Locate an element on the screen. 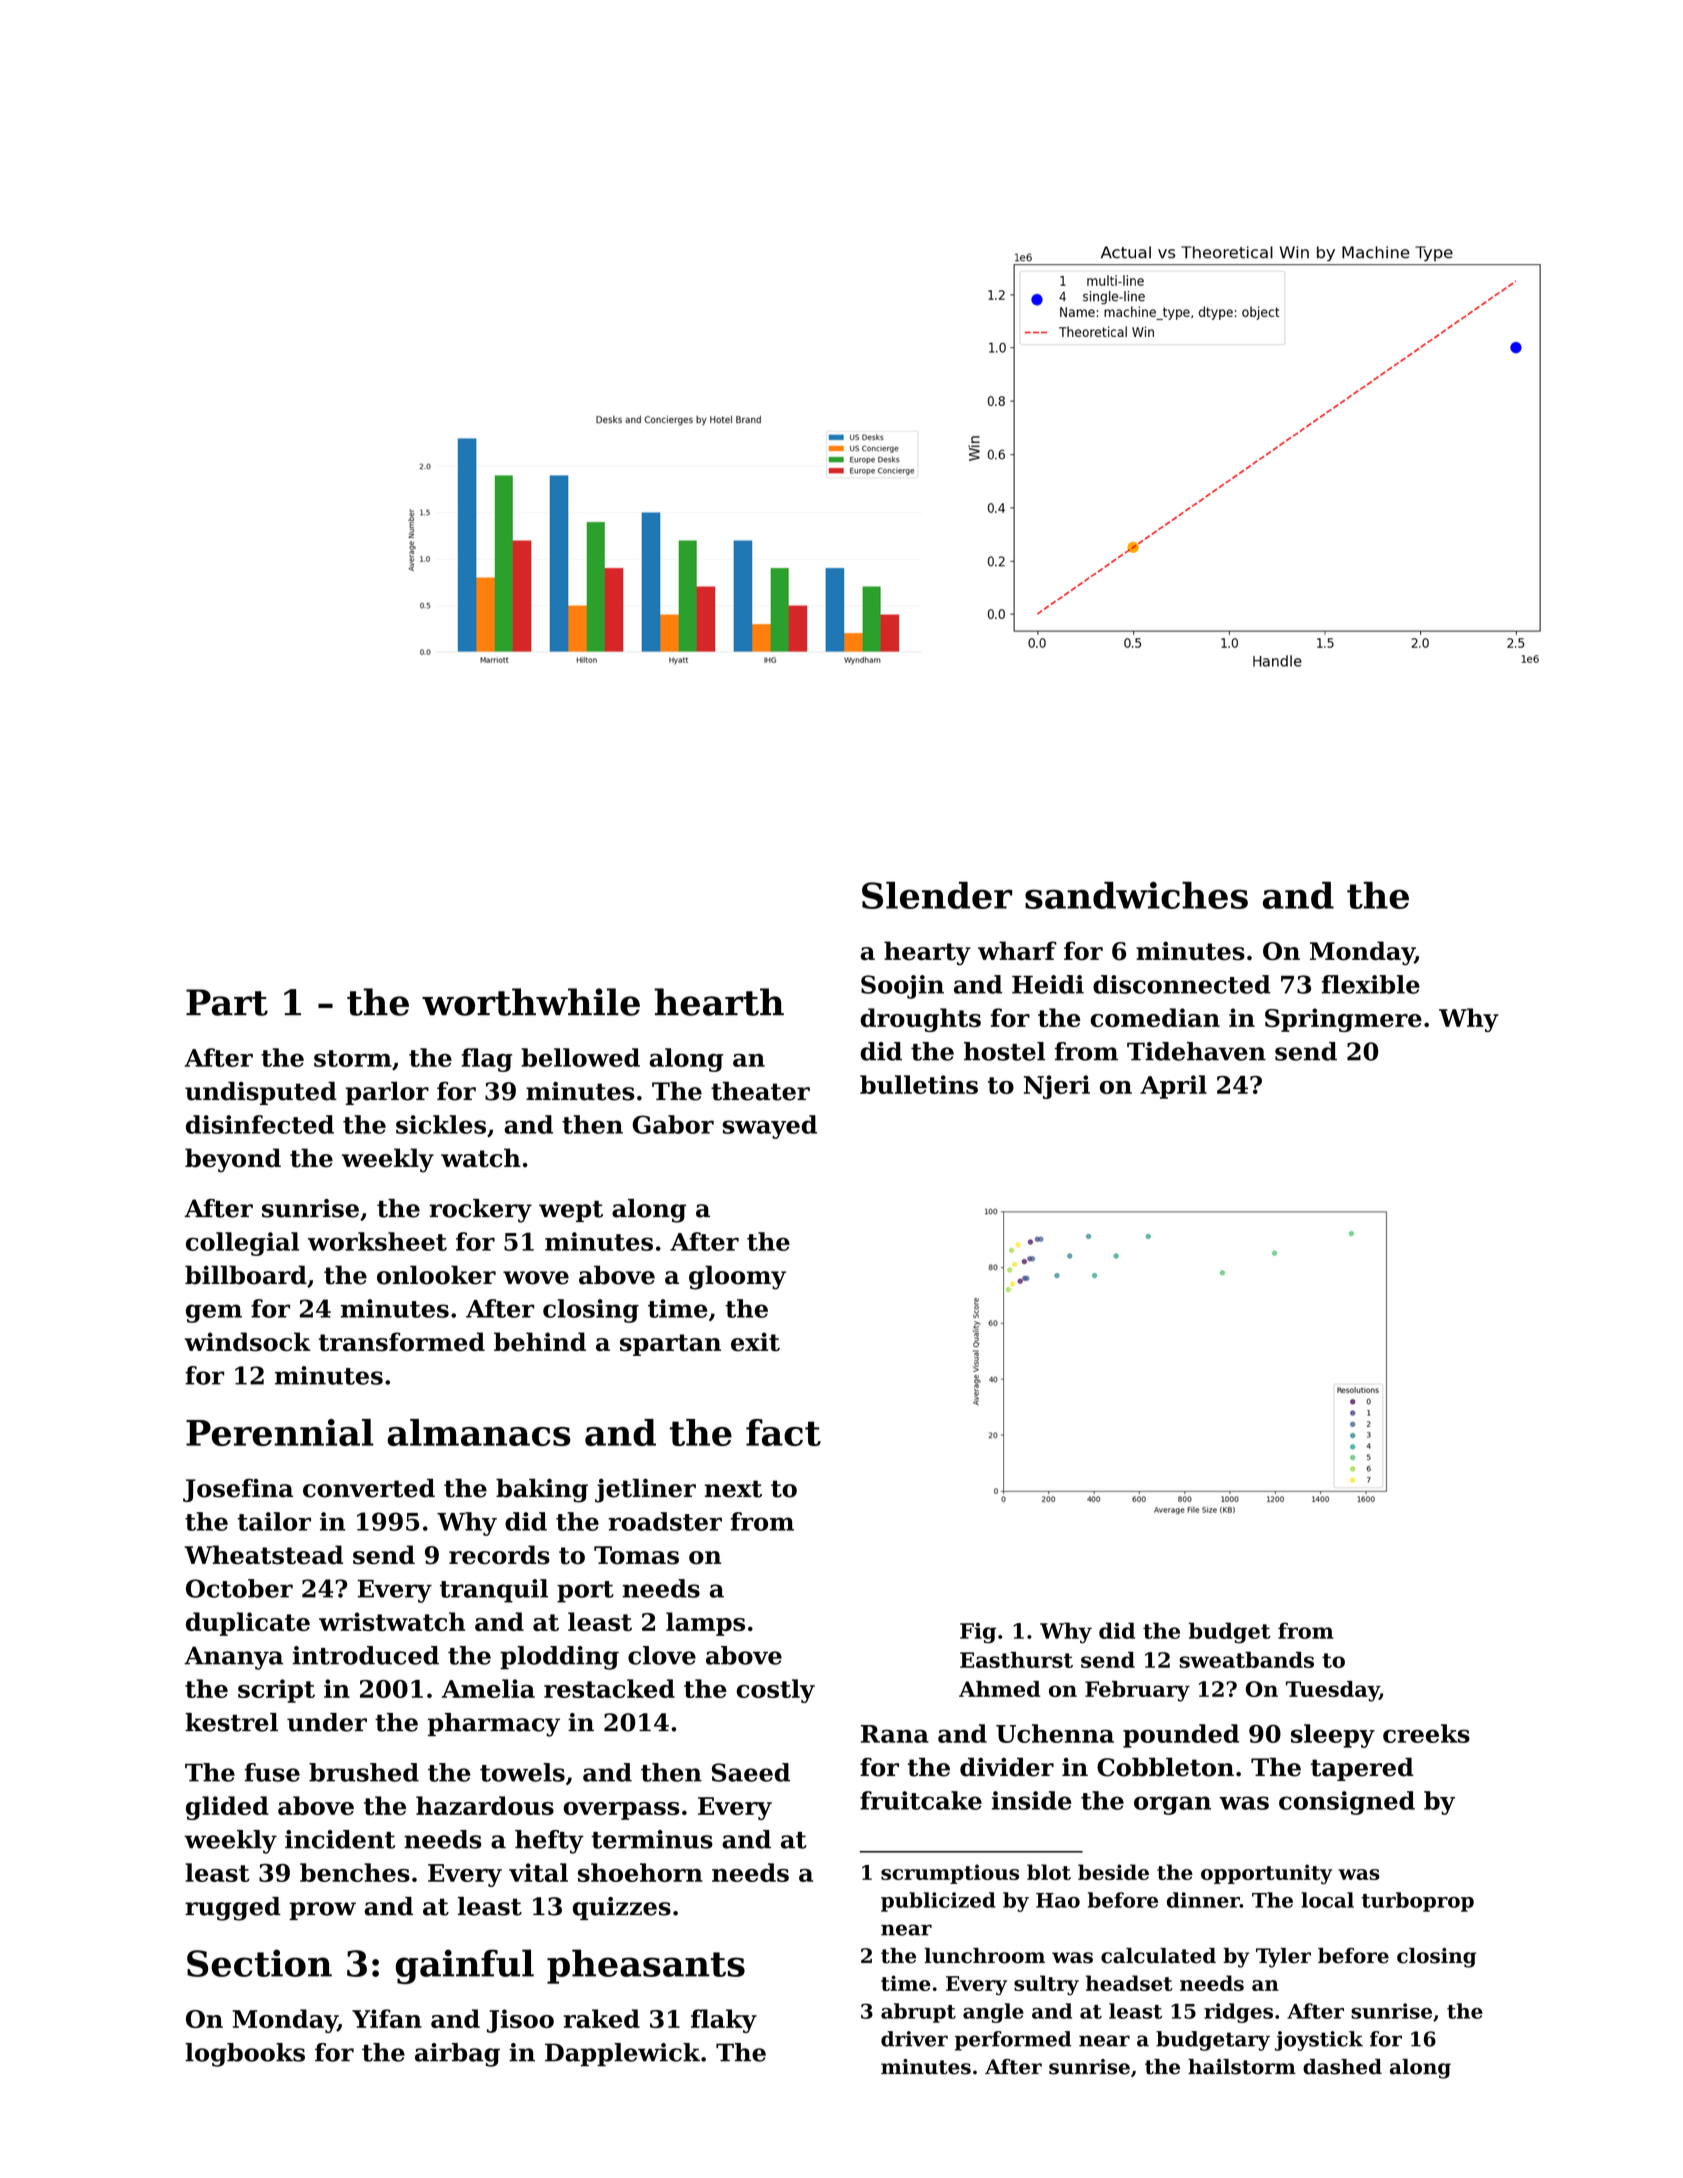 The width and height of the screenshot is (1683, 2178). Tidehaven is located at coordinates (1196, 1051).
